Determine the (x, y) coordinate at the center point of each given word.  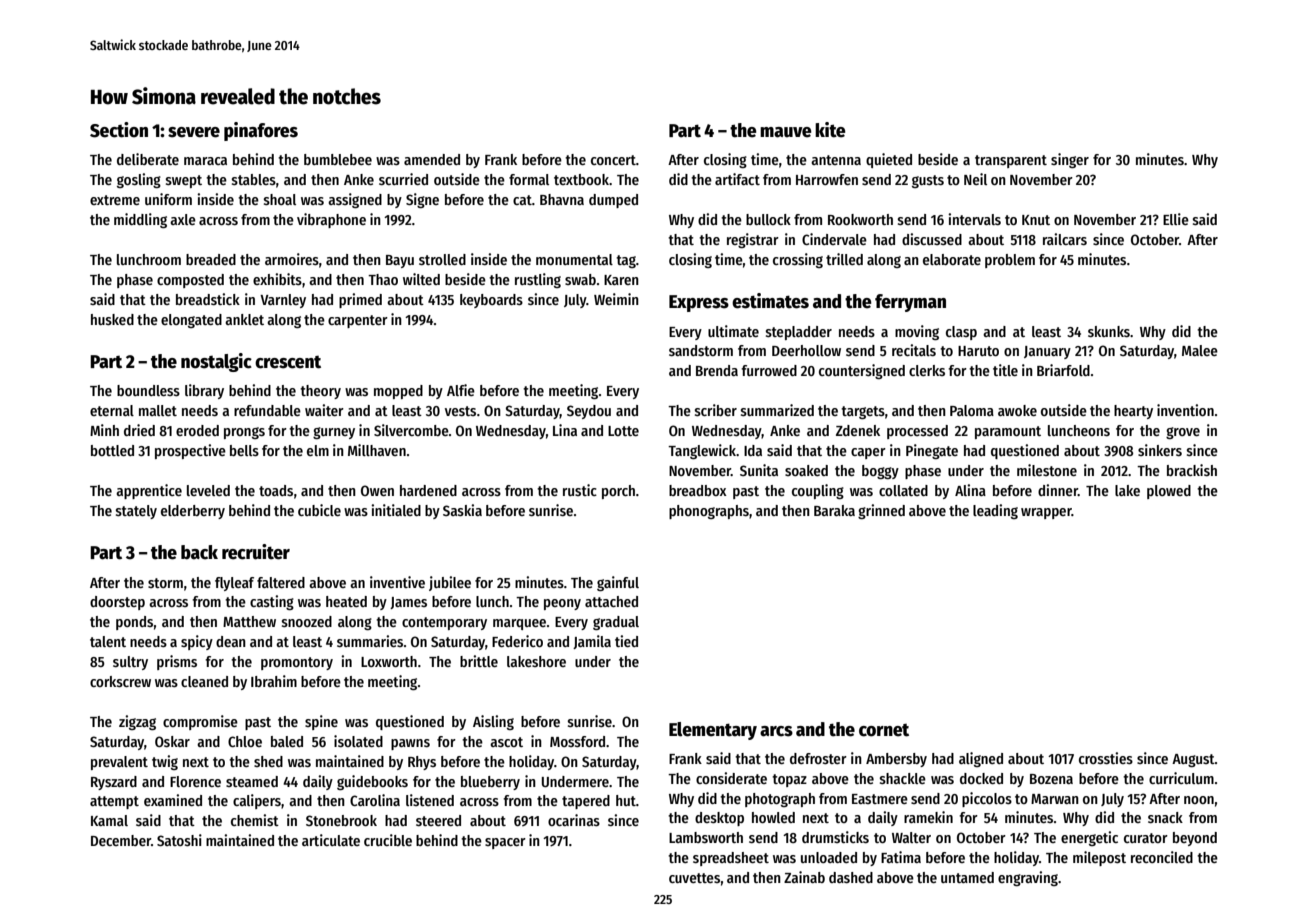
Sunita (759, 470)
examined (173, 800)
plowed (1169, 492)
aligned (981, 759)
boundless (148, 390)
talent (108, 641)
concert (613, 160)
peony (562, 604)
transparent (1011, 161)
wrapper (1046, 513)
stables (254, 179)
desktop (719, 819)
